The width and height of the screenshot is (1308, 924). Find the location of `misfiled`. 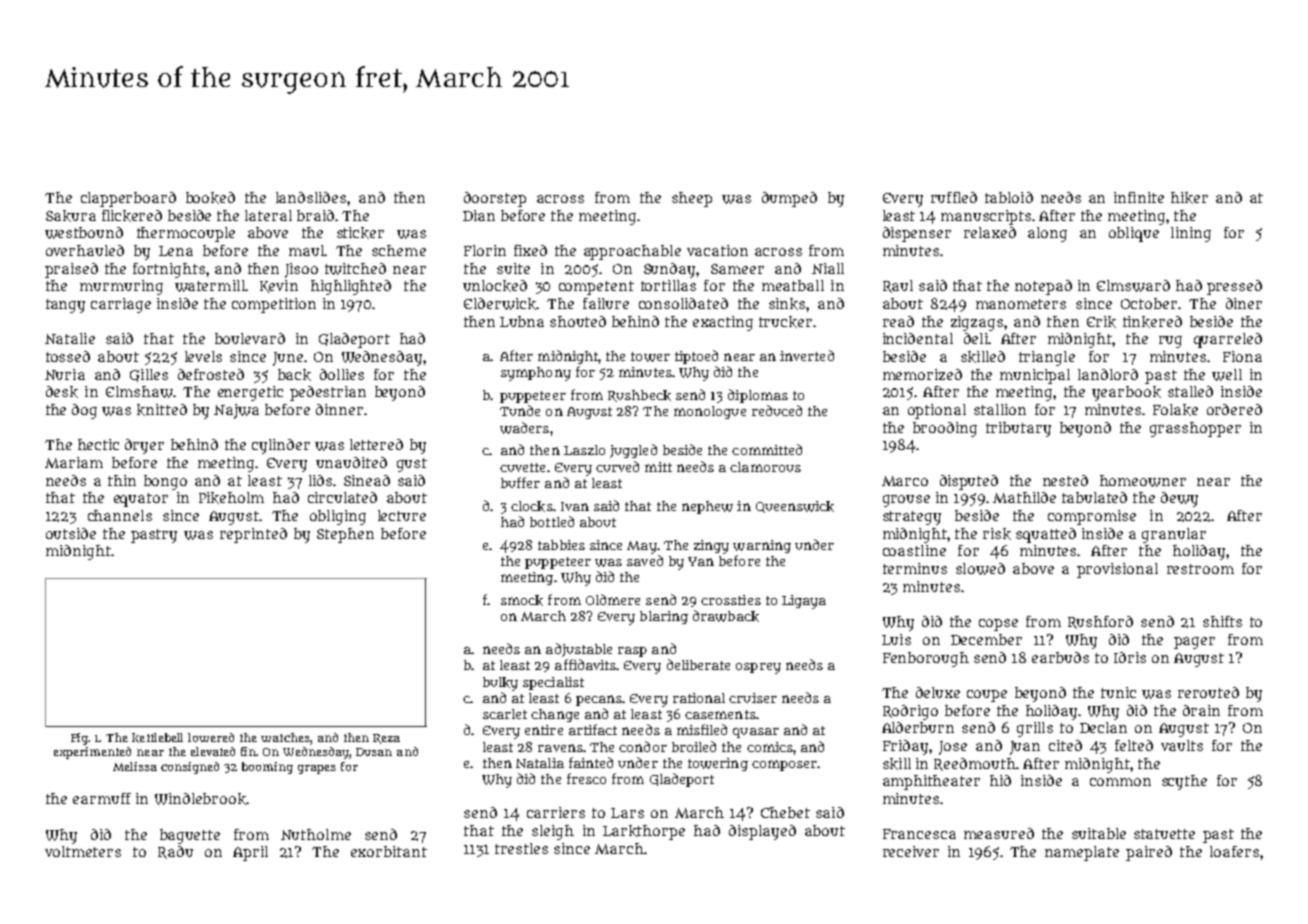

misfiled is located at coordinates (702, 729).
